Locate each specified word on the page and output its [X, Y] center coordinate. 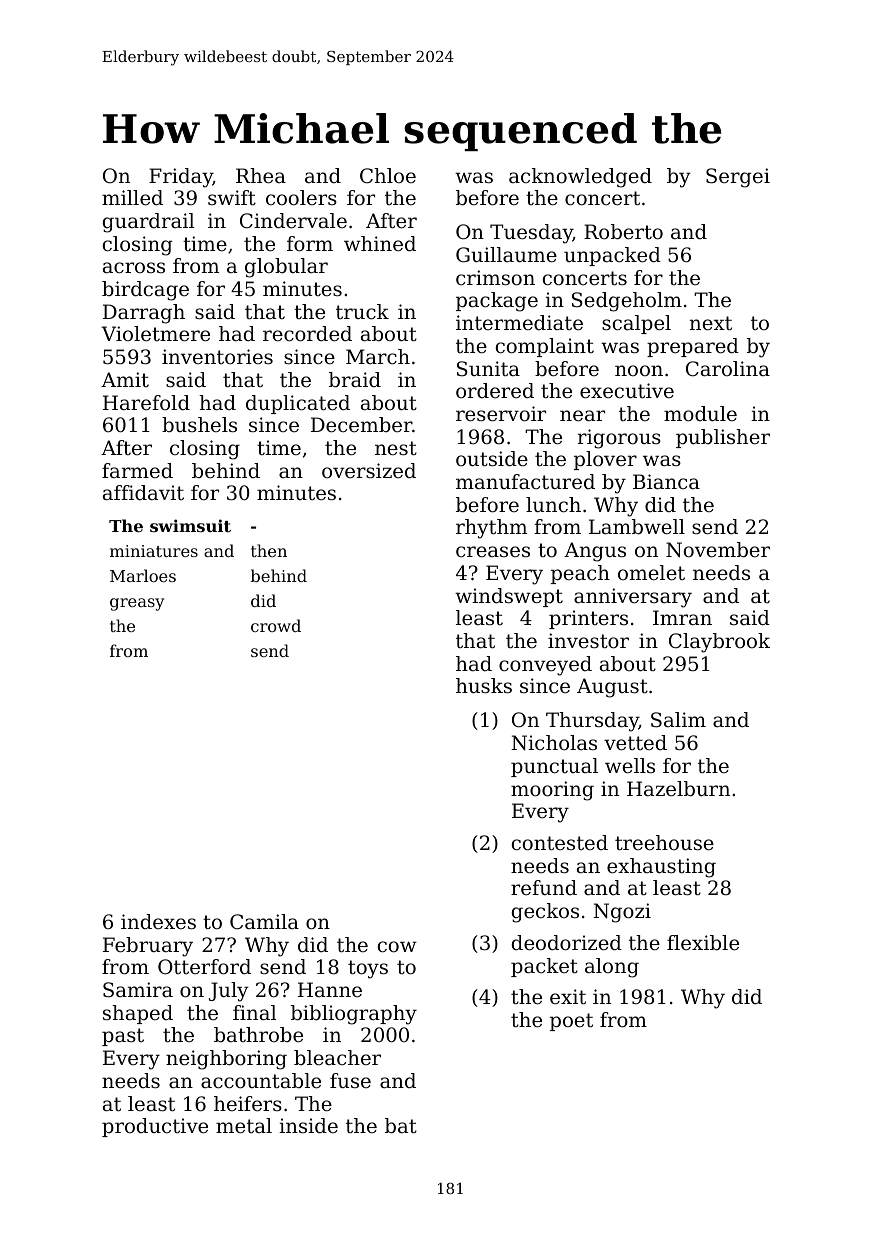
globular [286, 268]
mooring [552, 791]
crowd [276, 625]
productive [155, 1127]
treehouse [664, 843]
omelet [651, 573]
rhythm [491, 529]
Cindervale [293, 221]
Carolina [728, 369]
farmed [137, 470]
